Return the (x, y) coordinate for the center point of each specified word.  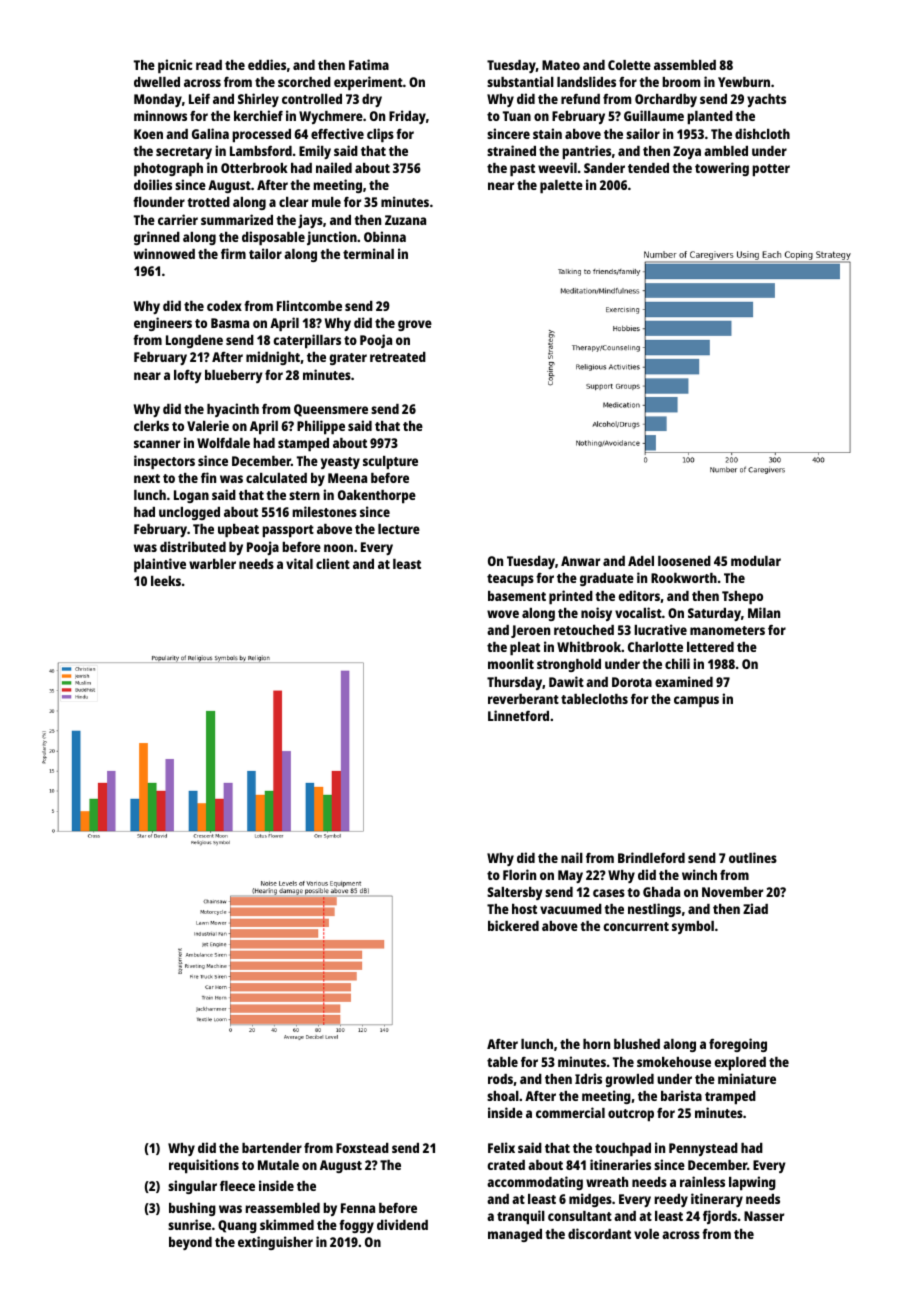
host (524, 909)
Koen (148, 134)
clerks (151, 426)
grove (415, 325)
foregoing (738, 1045)
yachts (766, 100)
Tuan (517, 116)
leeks (166, 581)
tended (648, 168)
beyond (190, 1243)
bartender (272, 1148)
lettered (710, 647)
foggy (356, 1226)
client (333, 563)
